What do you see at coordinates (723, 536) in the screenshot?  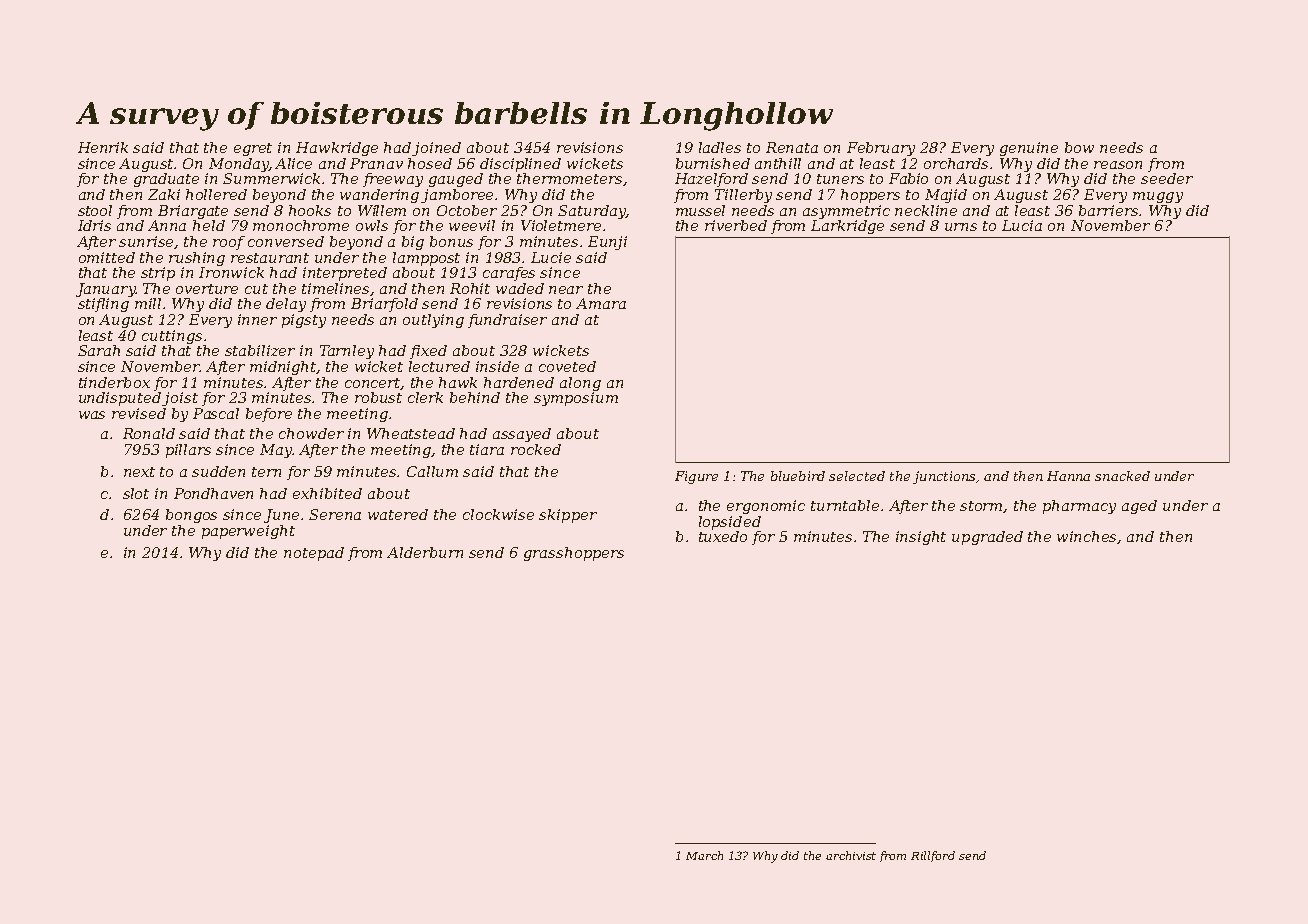 I see `tuxedo` at bounding box center [723, 536].
